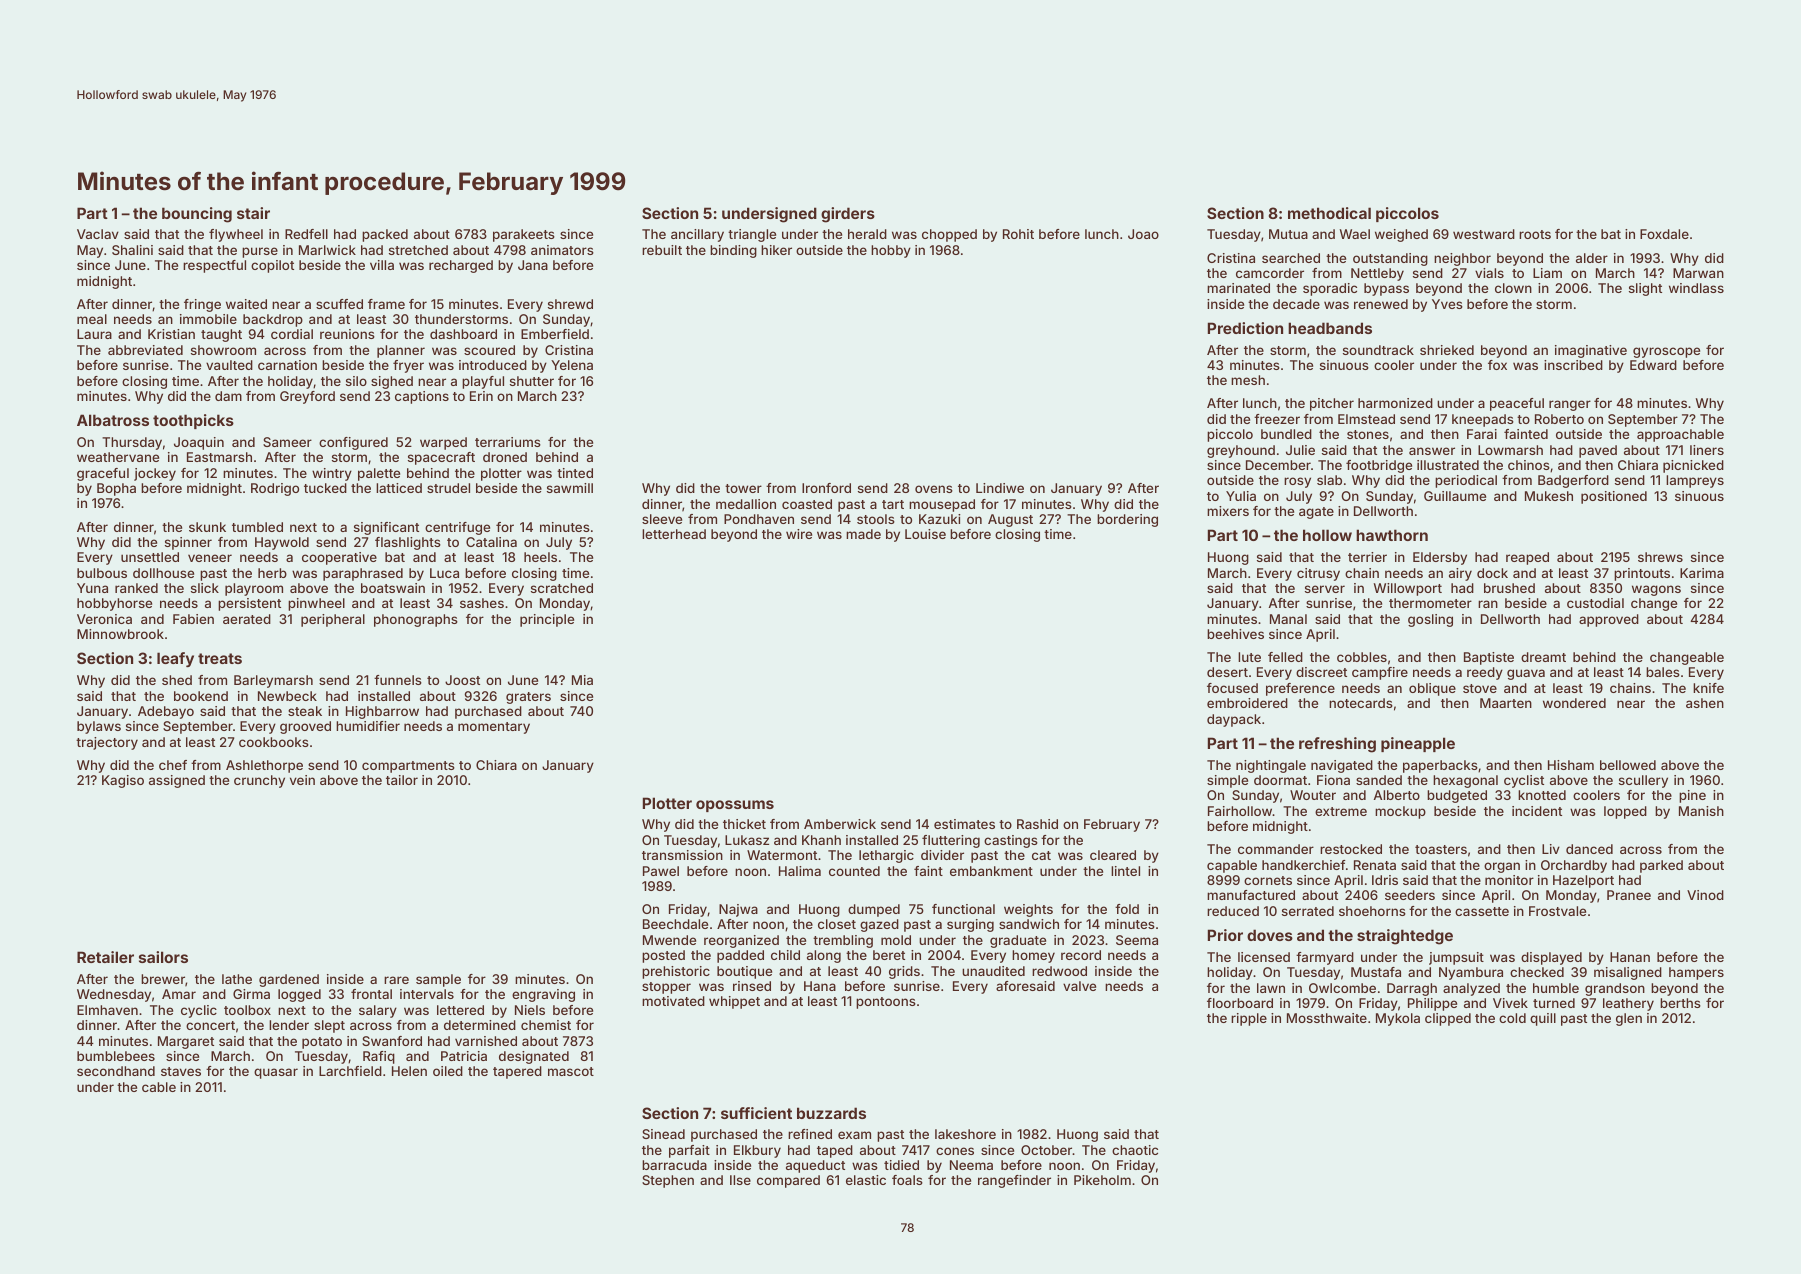 The width and height of the image is (1801, 1274). Describe the element at coordinates (402, 780) in the image. I see `tailor` at that location.
